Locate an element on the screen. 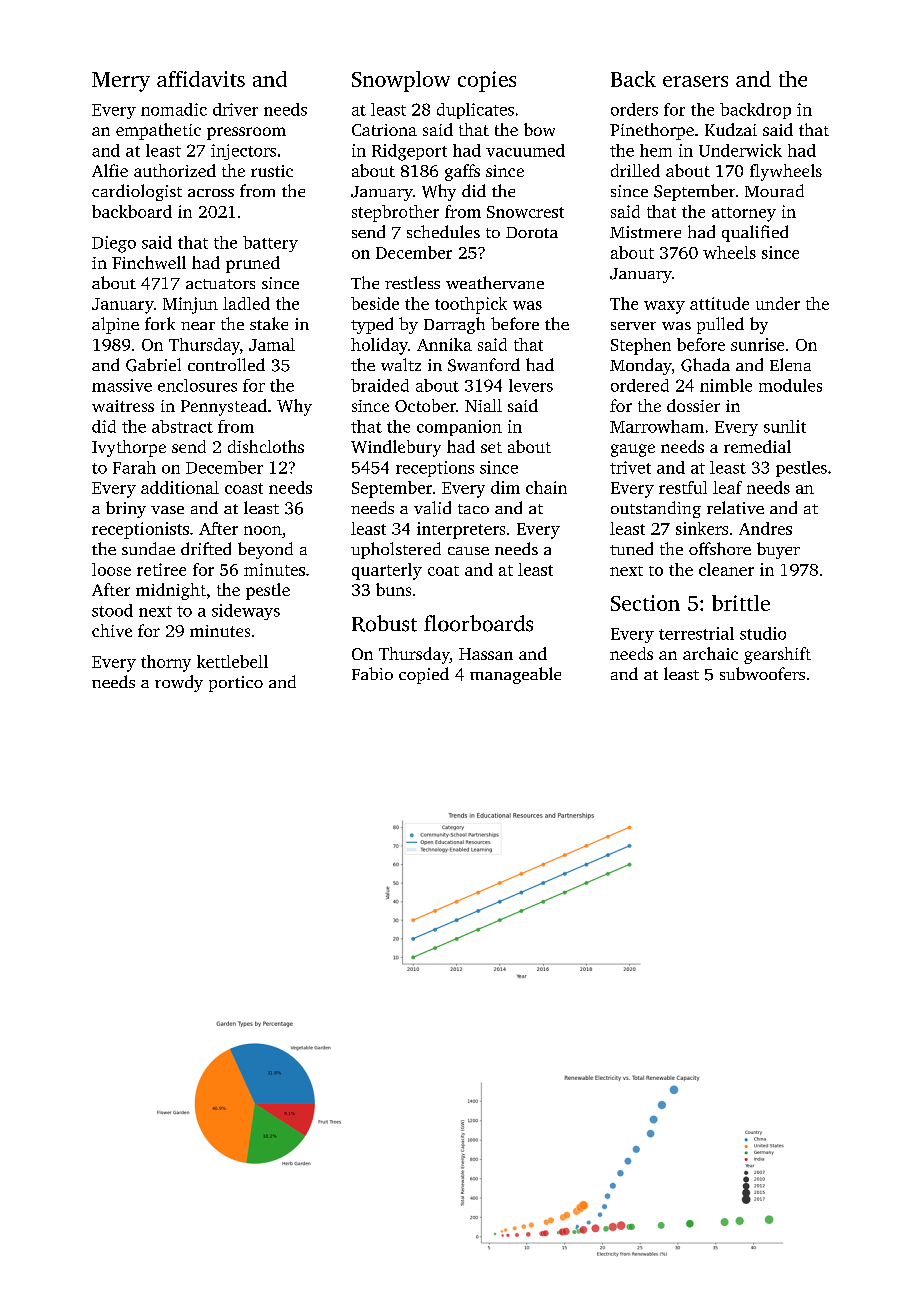 The image size is (924, 1308). kettlebell is located at coordinates (232, 661).
